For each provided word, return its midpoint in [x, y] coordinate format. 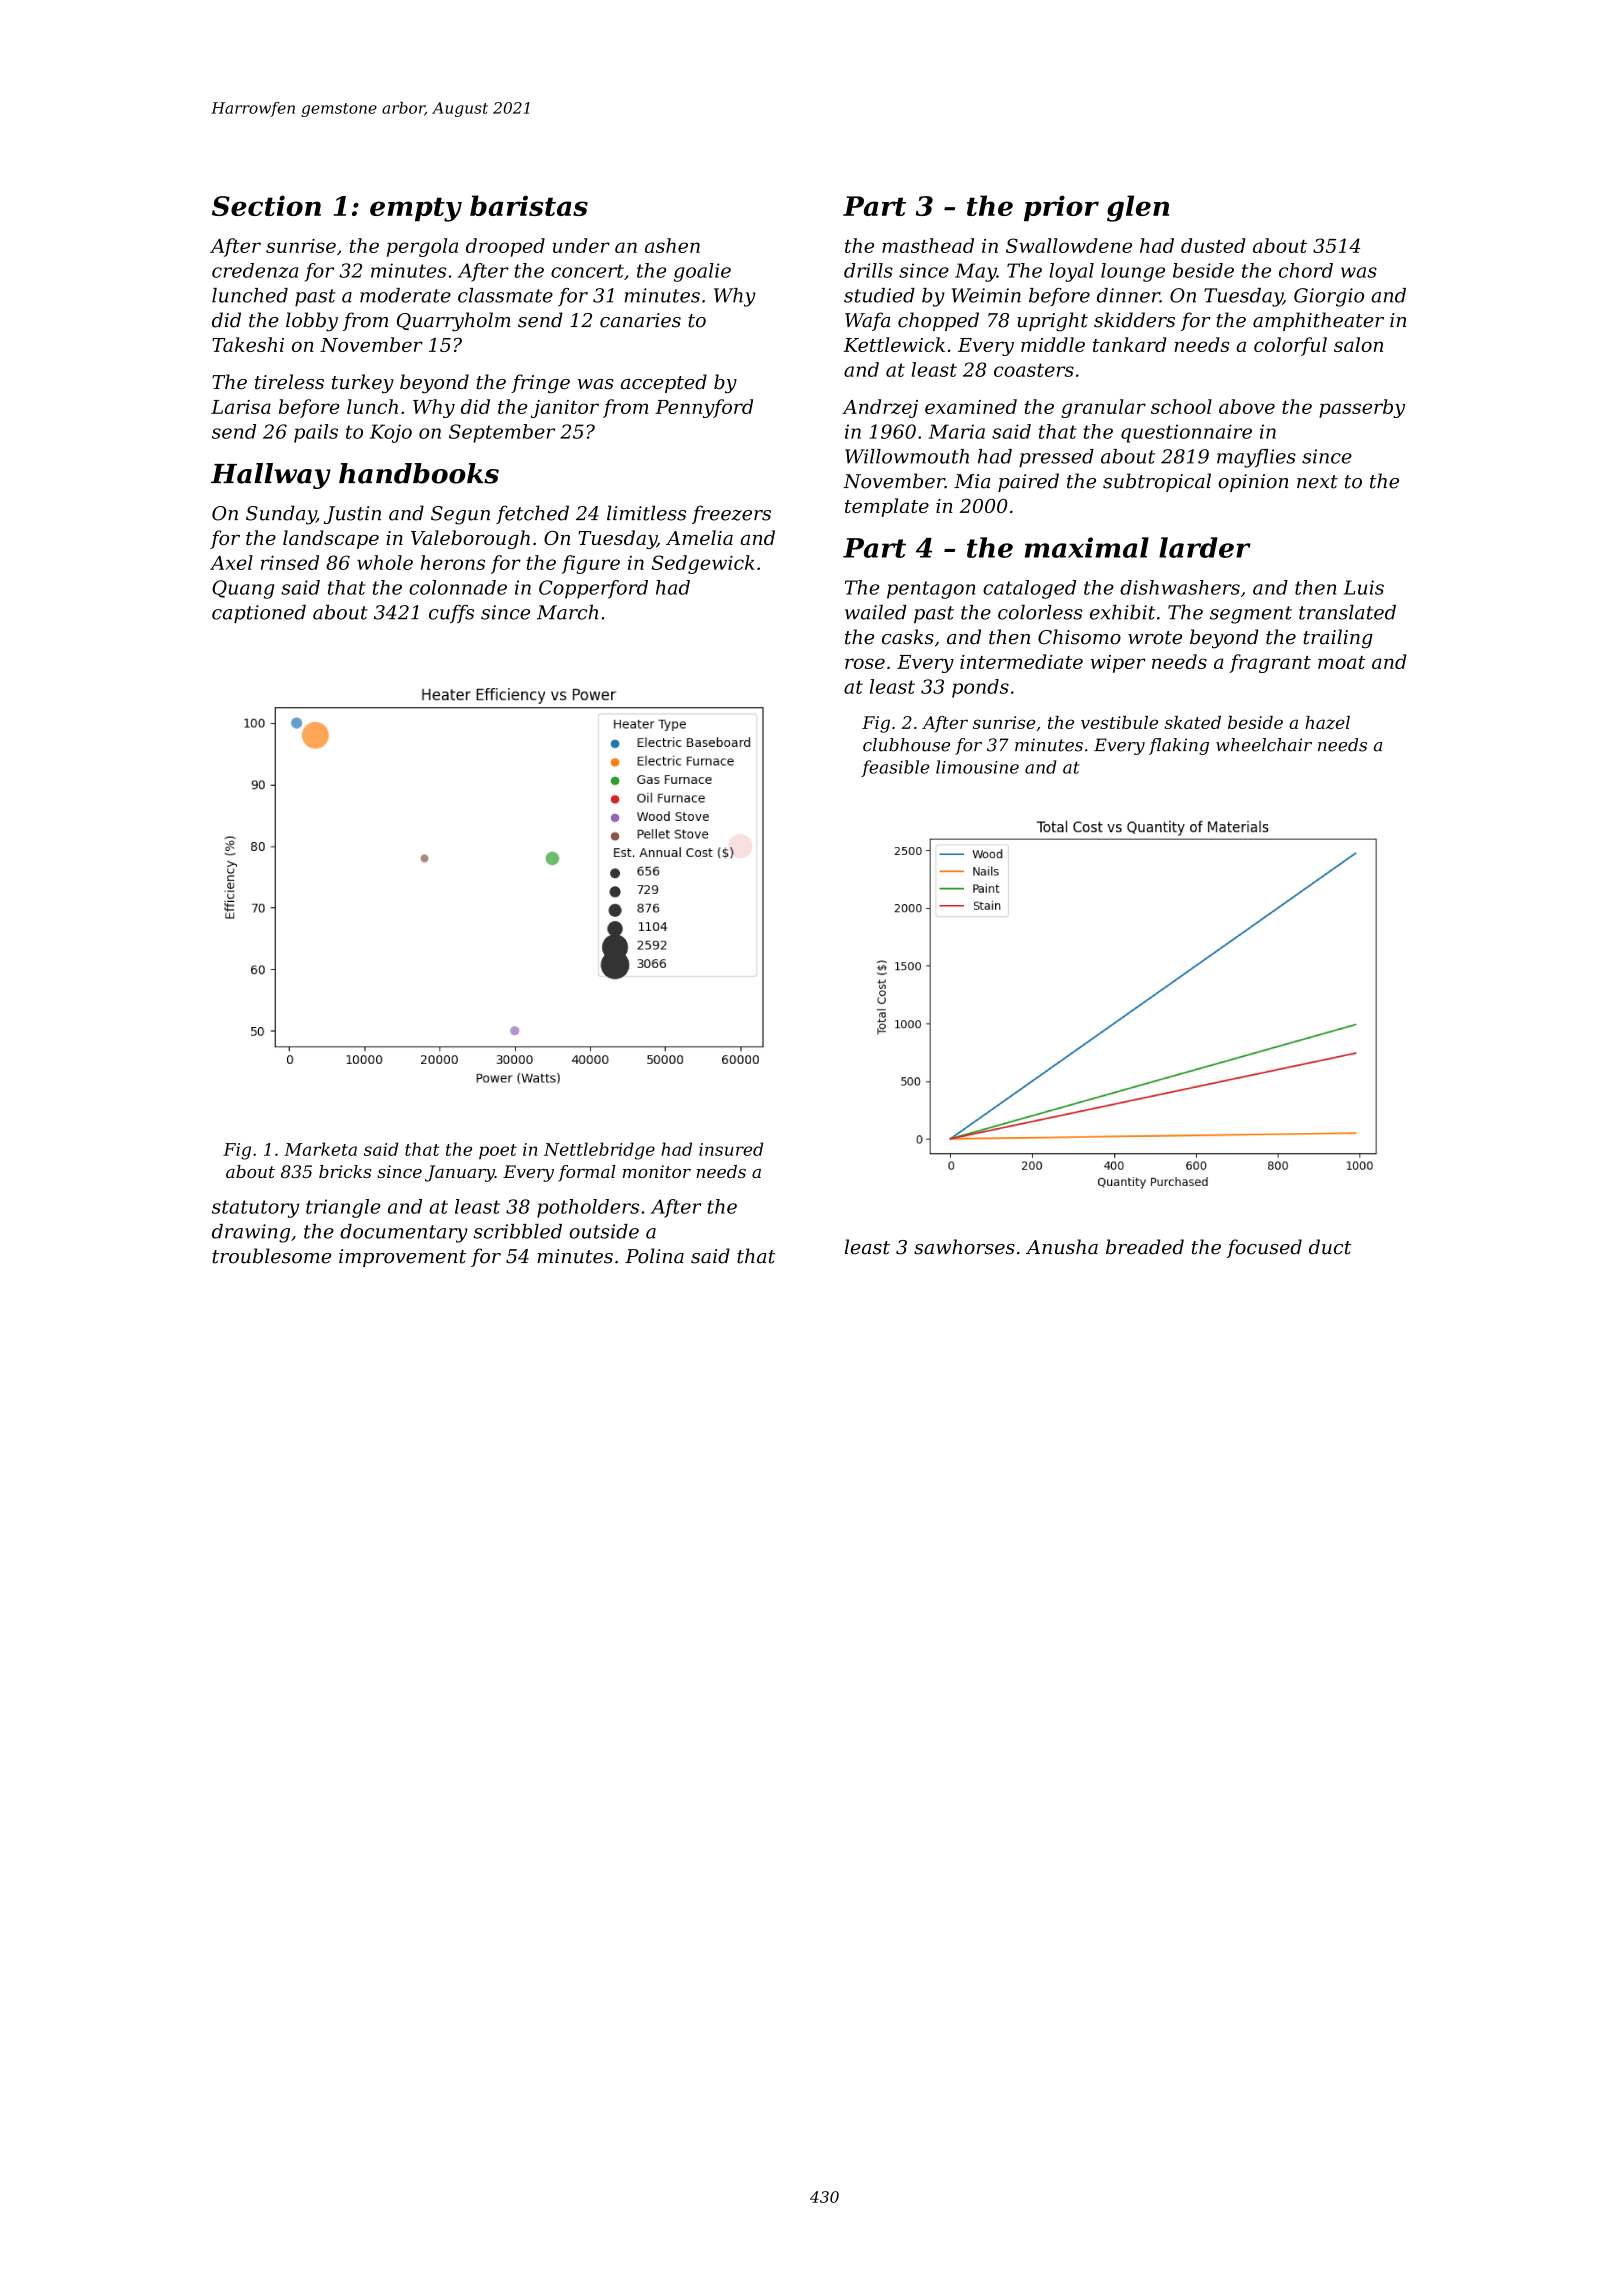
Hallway [271, 476]
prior [1061, 208]
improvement [402, 1258]
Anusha [1062, 1247]
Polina [654, 1256]
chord [1306, 270]
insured [731, 1149]
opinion [1253, 483]
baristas [529, 205]
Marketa [320, 1149]
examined [971, 406]
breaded [1145, 1247]
